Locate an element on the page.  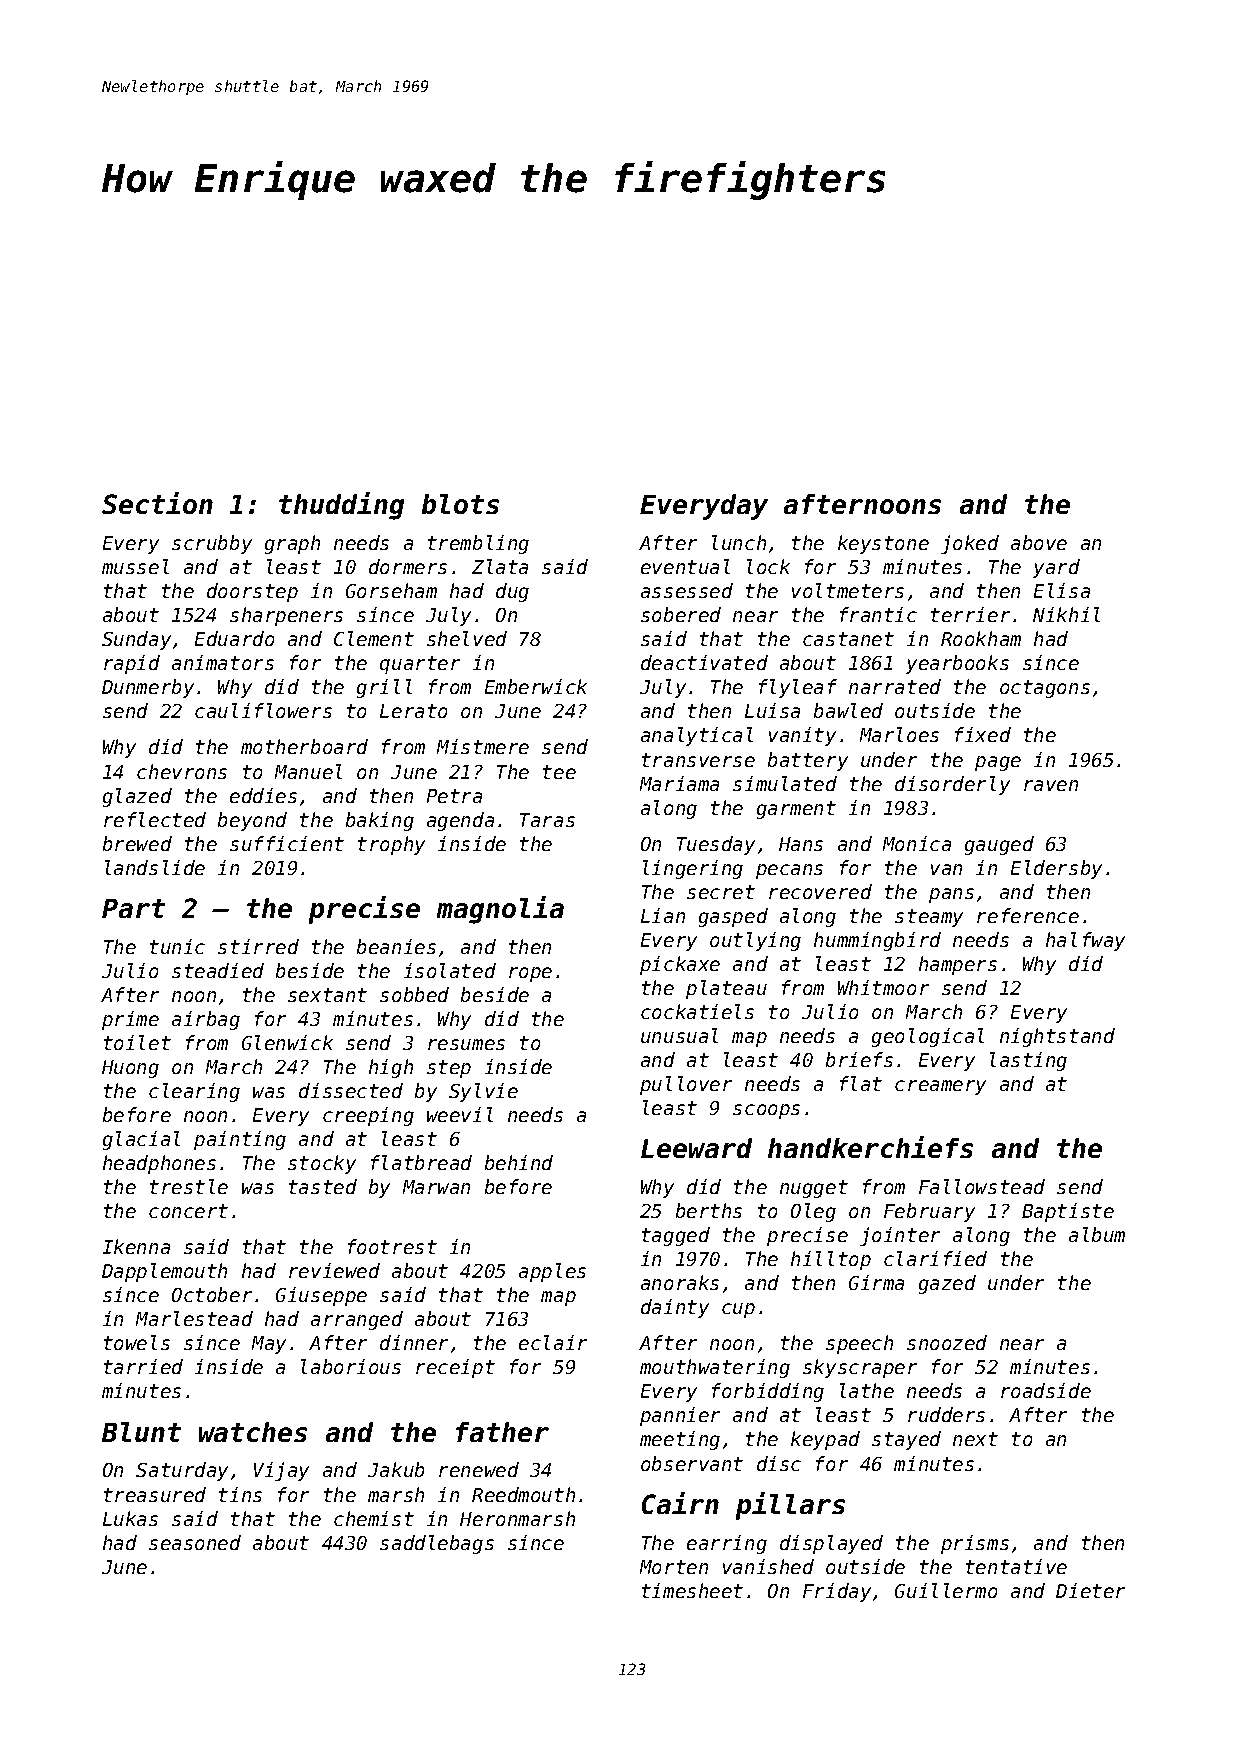
apples is located at coordinates (552, 1272).
